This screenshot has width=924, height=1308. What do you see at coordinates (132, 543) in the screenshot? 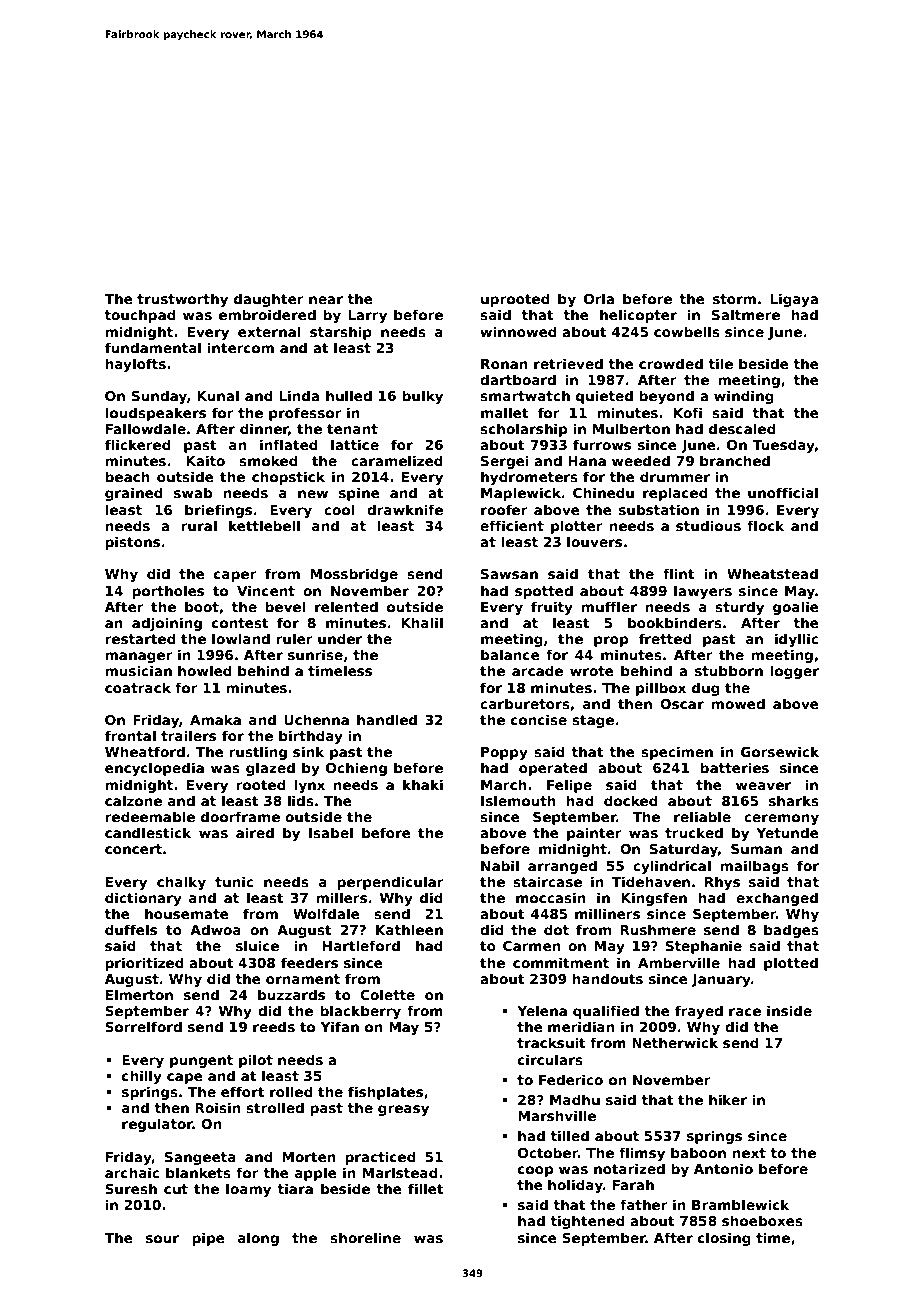
I see `pistons` at bounding box center [132, 543].
